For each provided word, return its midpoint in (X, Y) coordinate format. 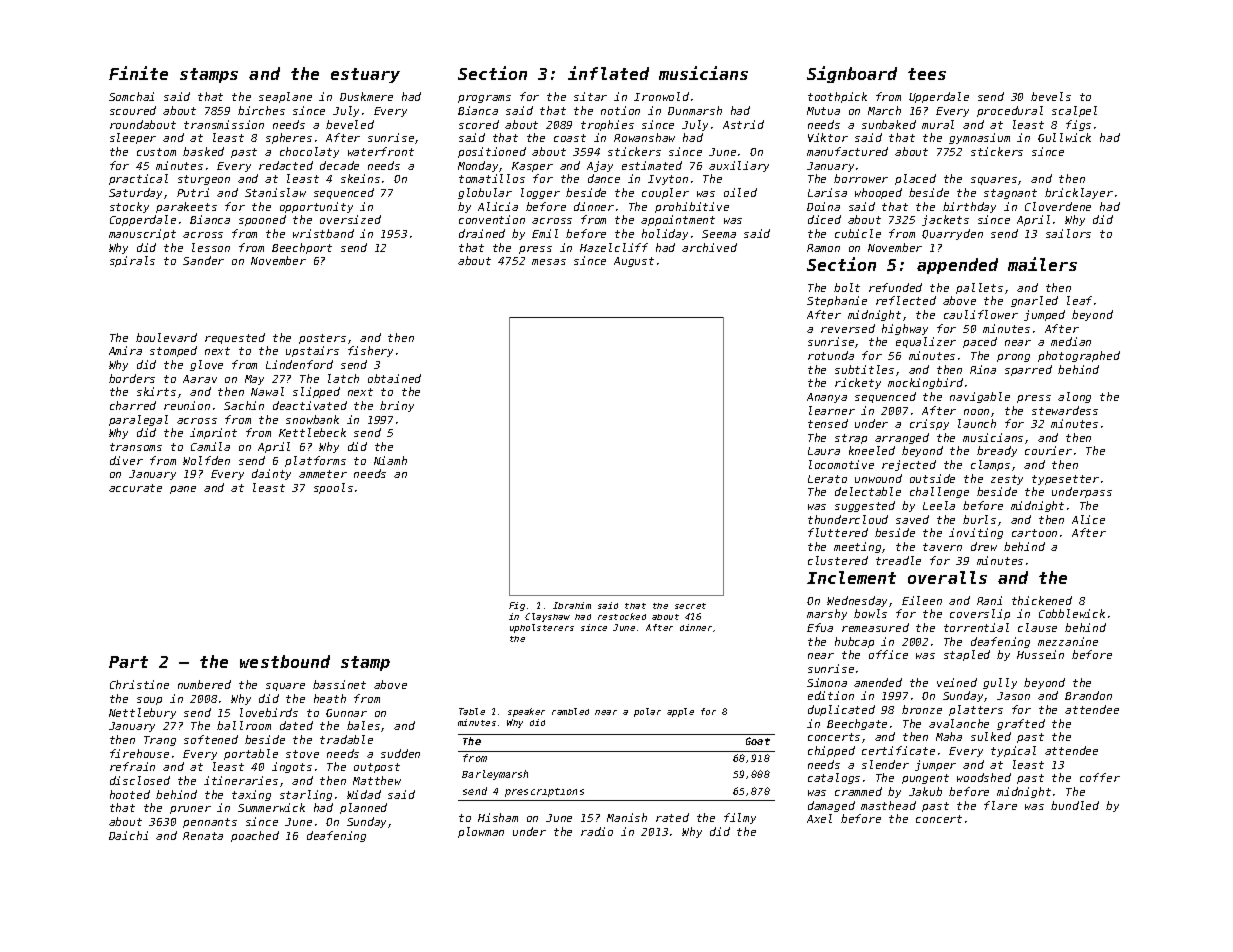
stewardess (1065, 410)
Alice (1088, 519)
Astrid (743, 124)
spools (333, 488)
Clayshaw (547, 617)
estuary (365, 75)
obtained (394, 378)
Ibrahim (572, 605)
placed (915, 179)
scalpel (1074, 111)
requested (235, 338)
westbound (285, 661)
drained (482, 233)
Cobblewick (1072, 613)
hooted (130, 794)
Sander (203, 260)
